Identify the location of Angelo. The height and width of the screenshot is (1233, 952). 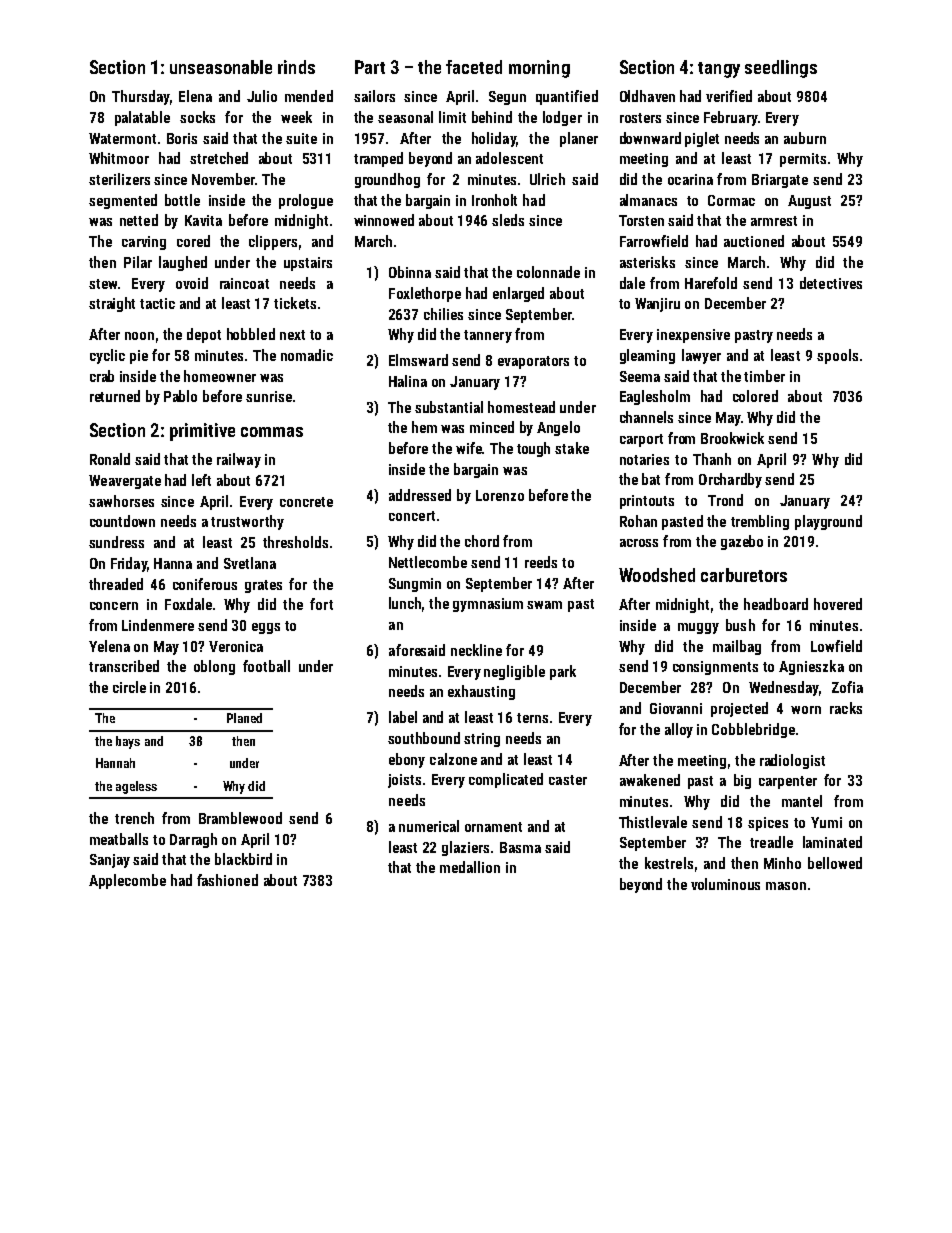
(558, 428).
